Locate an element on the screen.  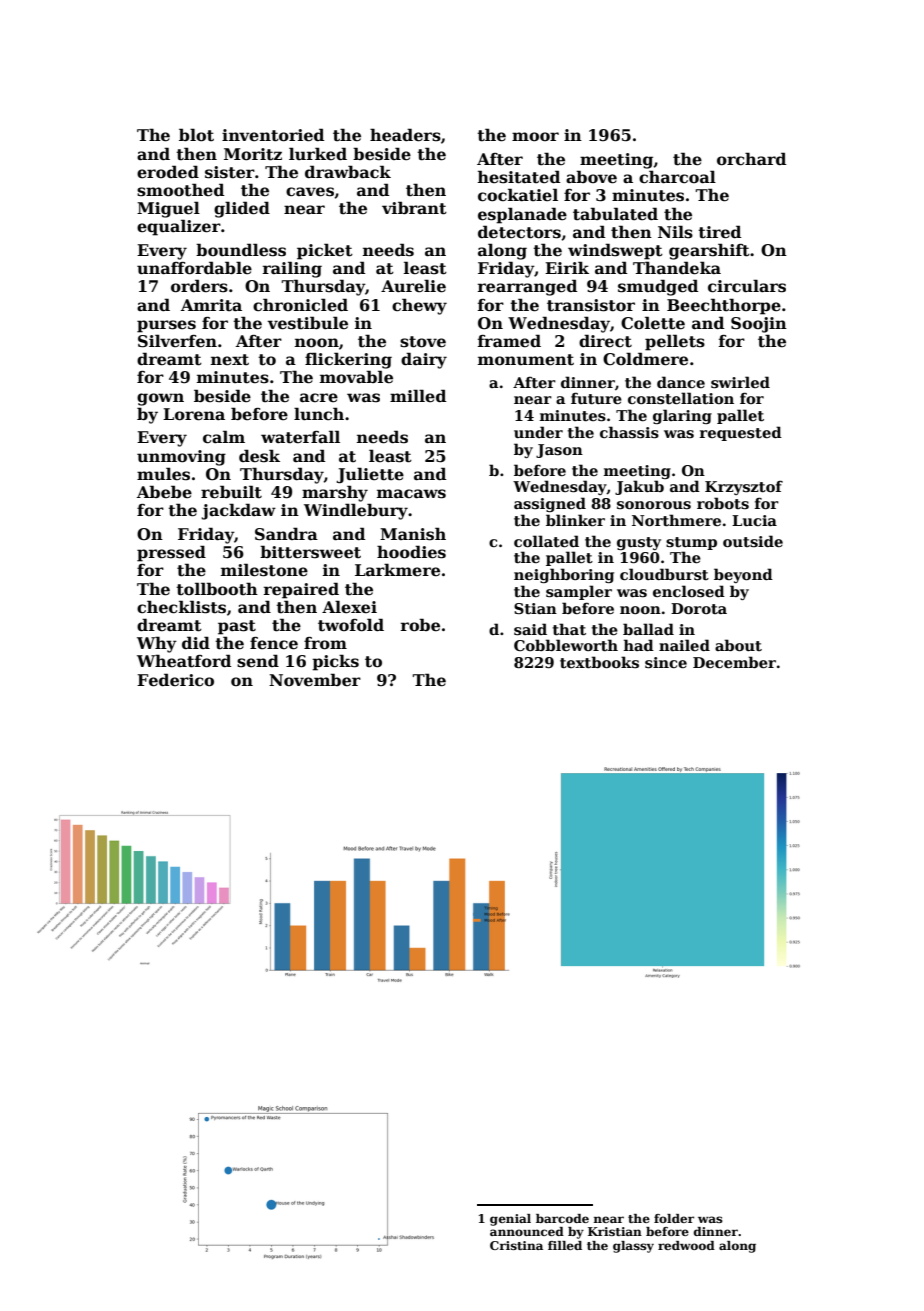
filled is located at coordinates (565, 1245).
